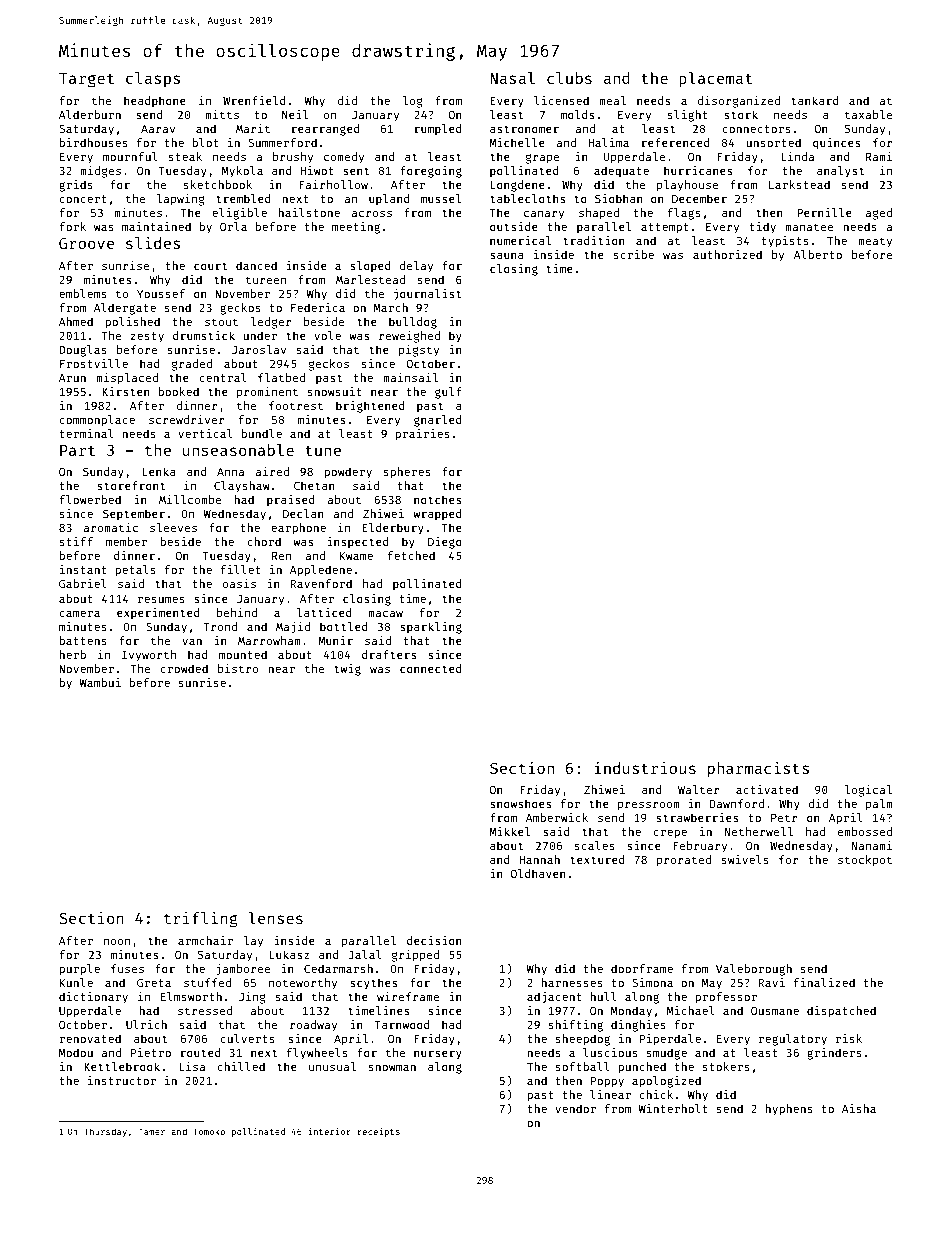 The width and height of the document is (952, 1233). Describe the element at coordinates (86, 80) in the document. I see `Target` at that location.
